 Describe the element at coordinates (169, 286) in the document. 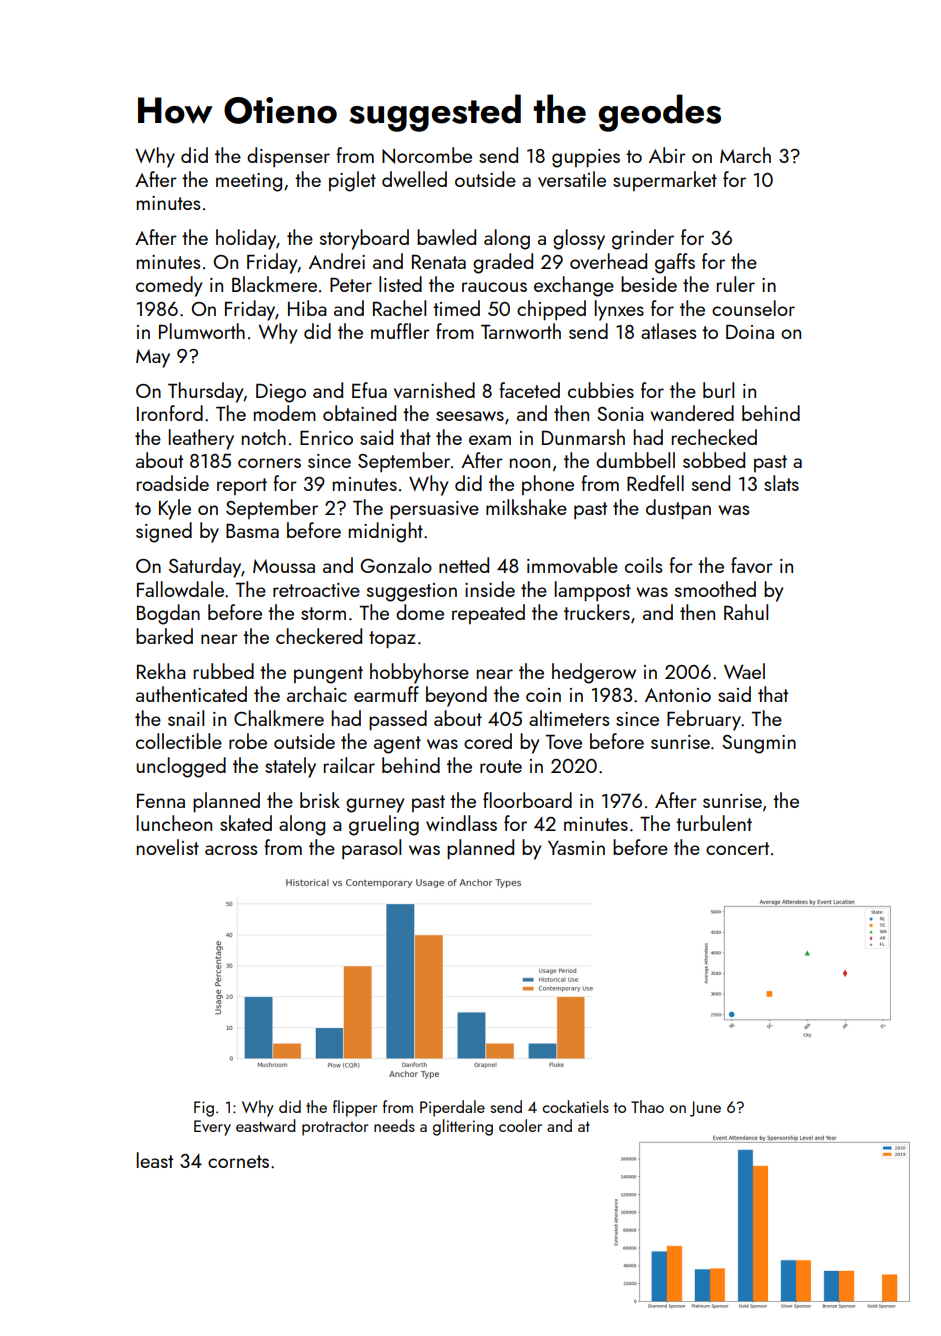

I see `comedy` at that location.
